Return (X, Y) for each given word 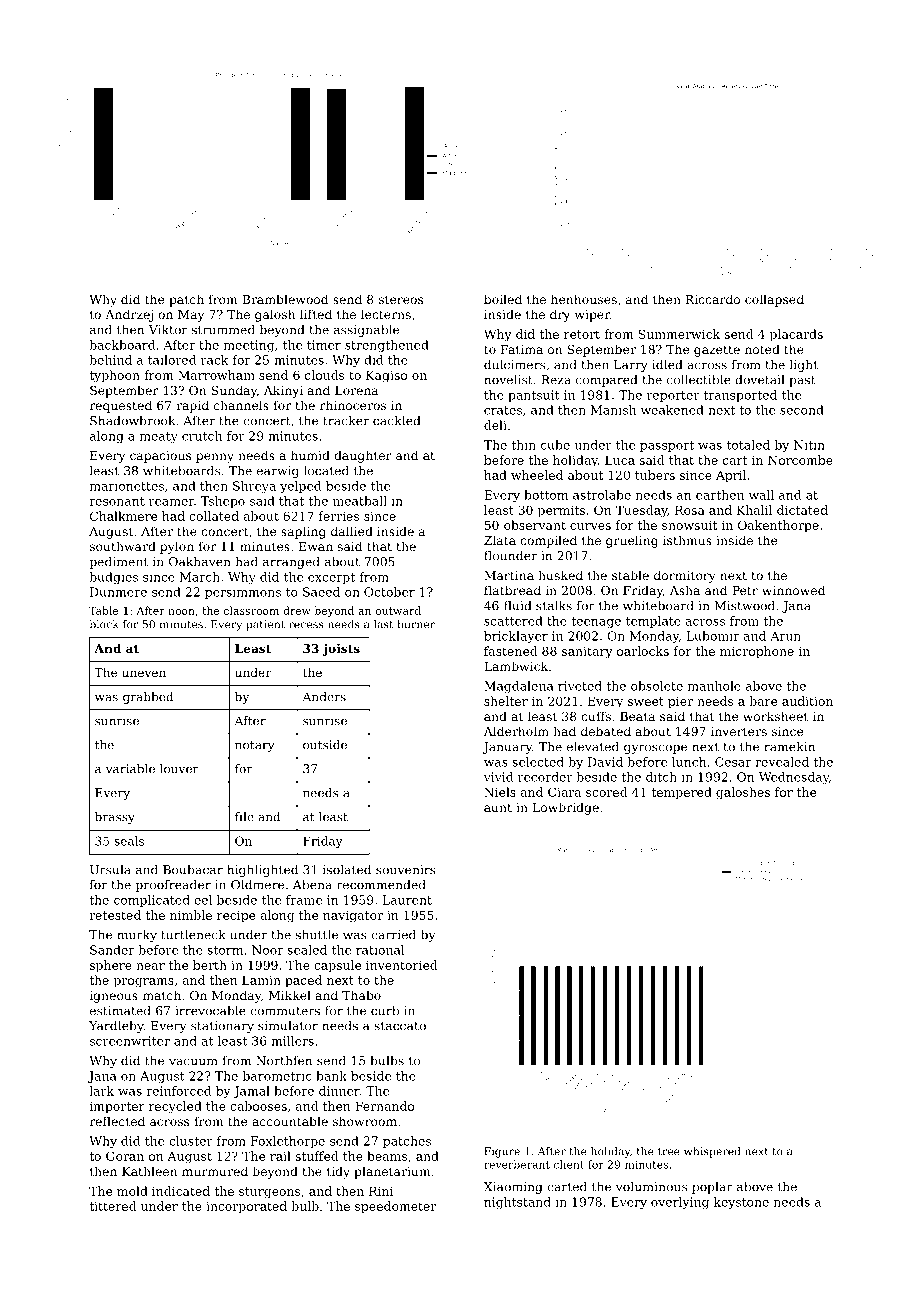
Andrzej (129, 315)
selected (538, 762)
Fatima (522, 349)
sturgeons (269, 1193)
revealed (782, 762)
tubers (655, 475)
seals (129, 841)
